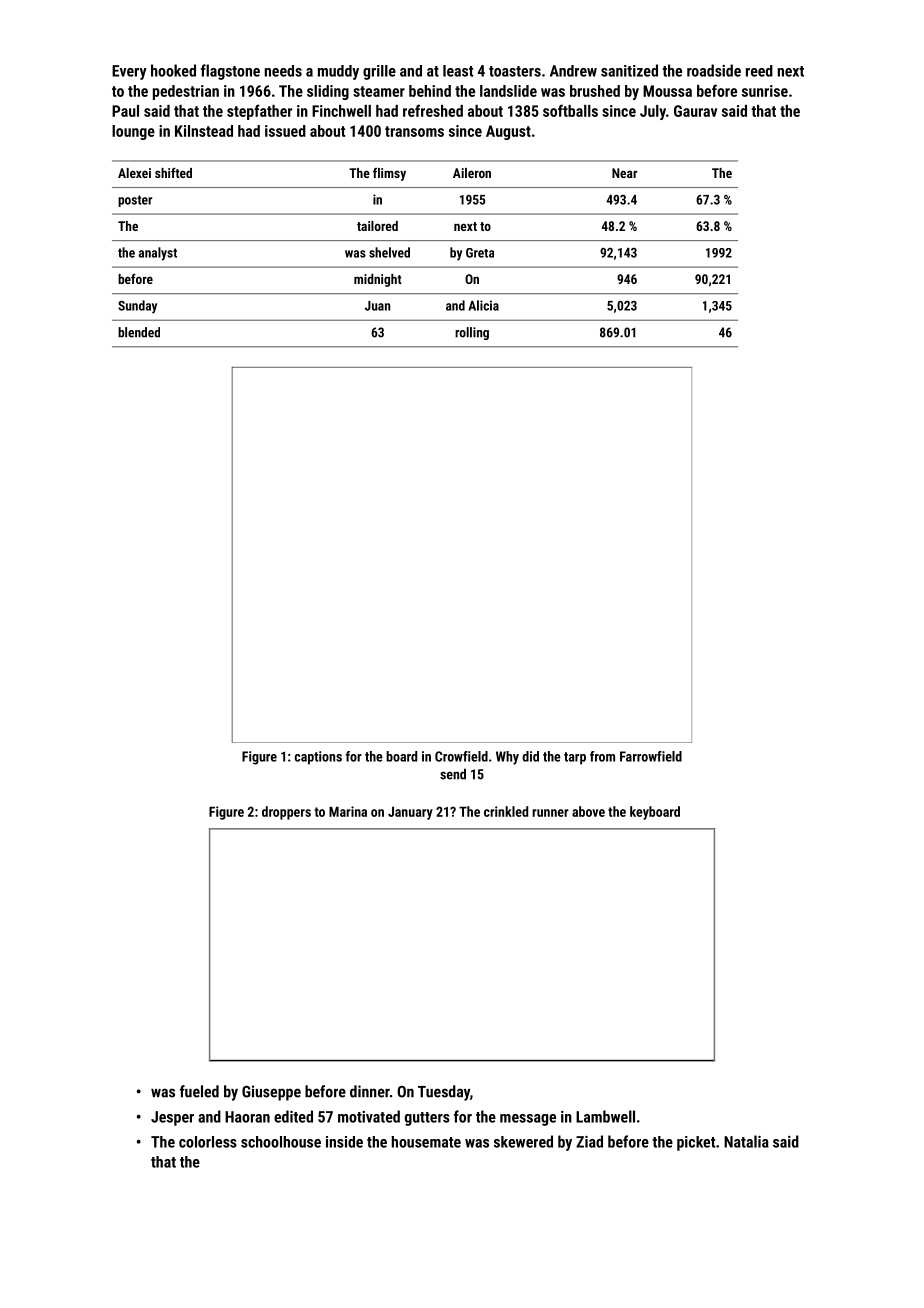 Image resolution: width=924 pixels, height=1308 pixels. What do you see at coordinates (530, 756) in the document?
I see `did` at bounding box center [530, 756].
